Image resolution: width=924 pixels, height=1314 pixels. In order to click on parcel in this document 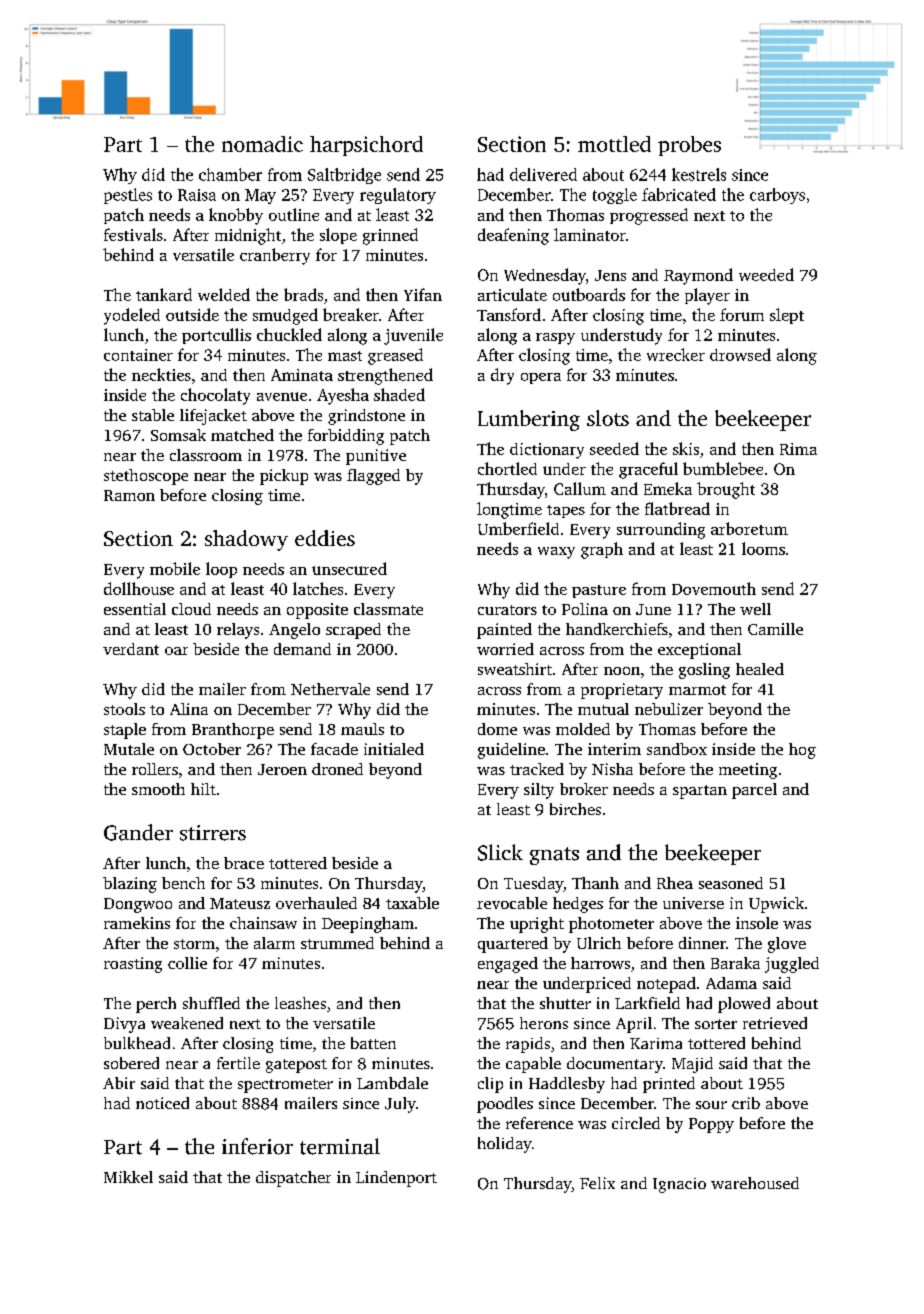, I will do `click(754, 791)`.
